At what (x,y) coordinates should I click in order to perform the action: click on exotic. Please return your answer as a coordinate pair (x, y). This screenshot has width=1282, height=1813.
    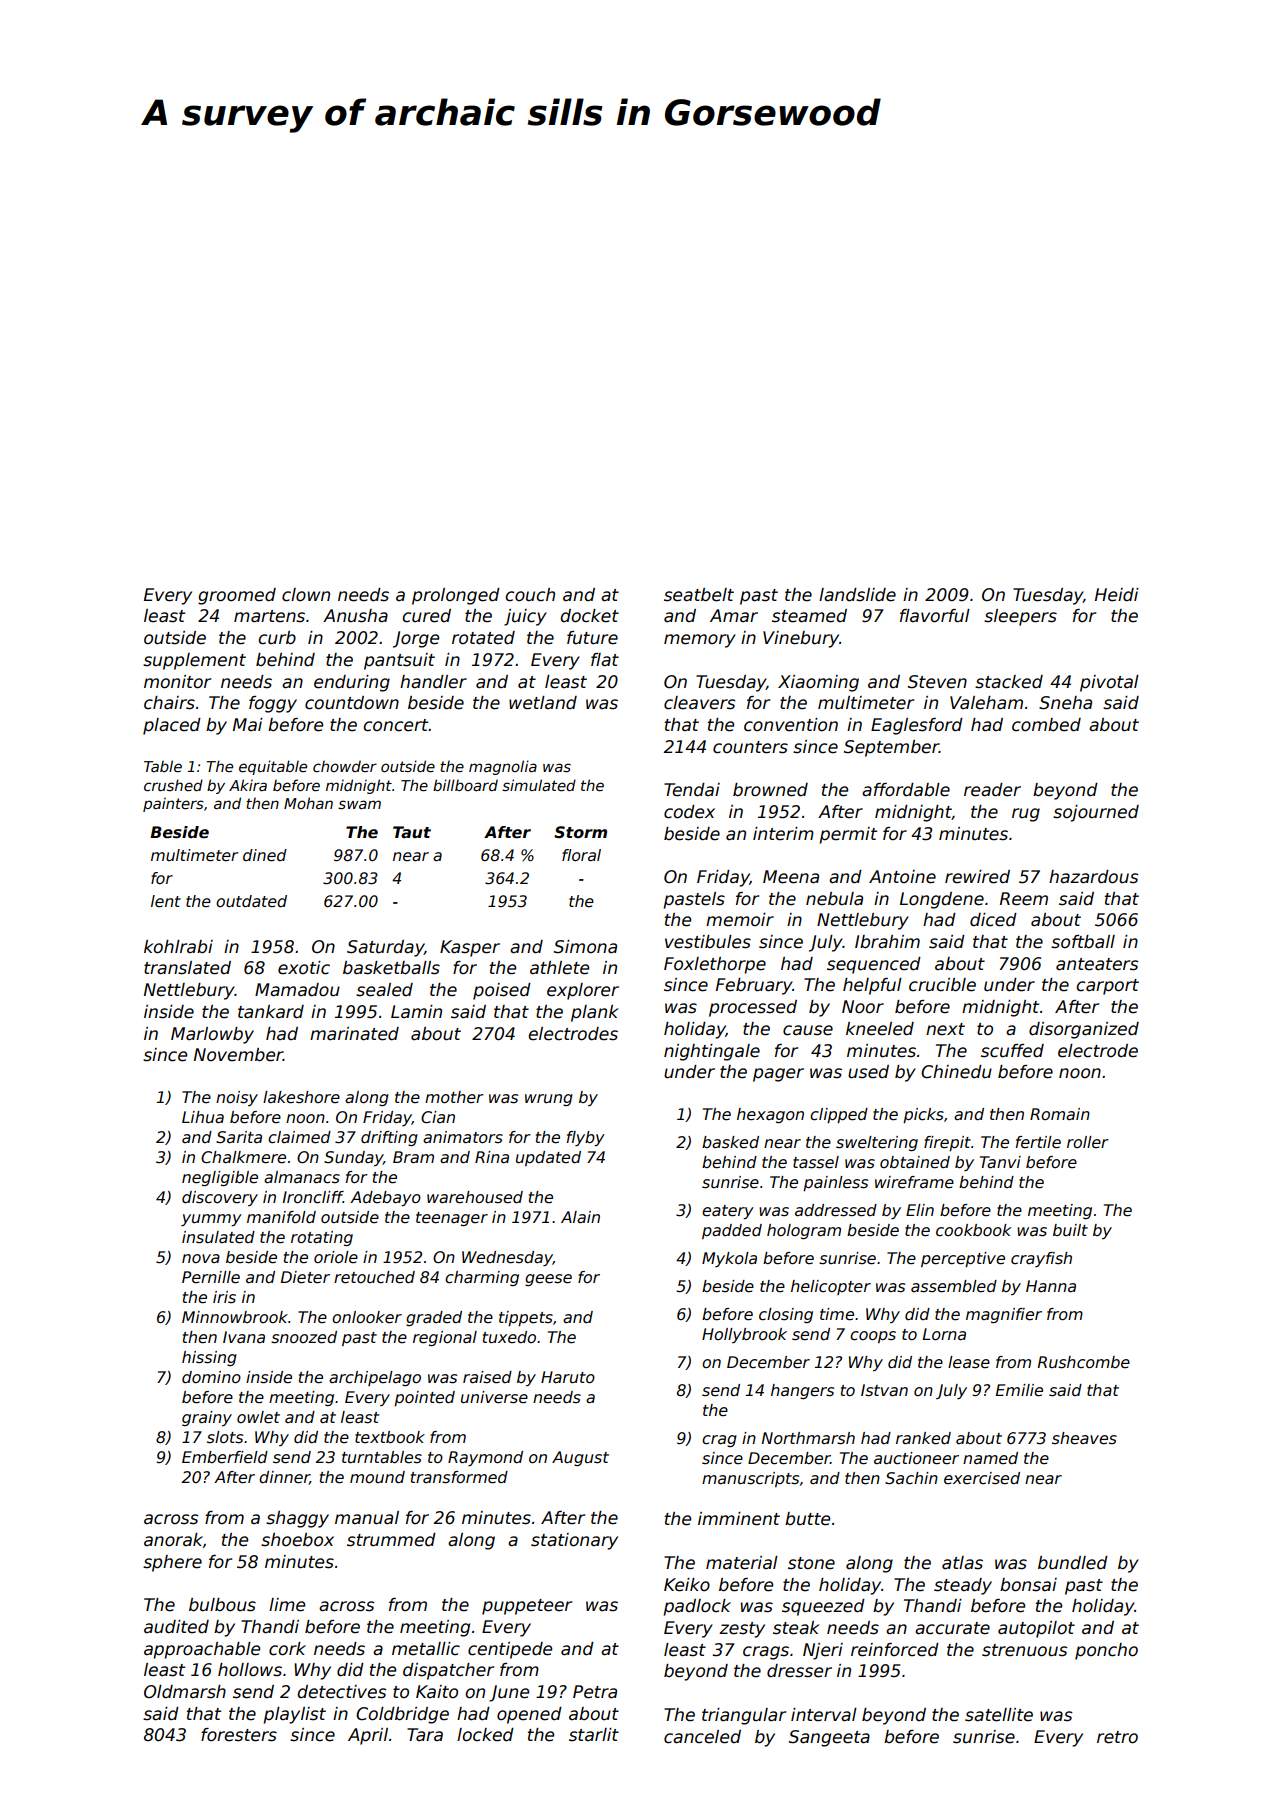
    Looking at the image, I should click on (304, 968).
